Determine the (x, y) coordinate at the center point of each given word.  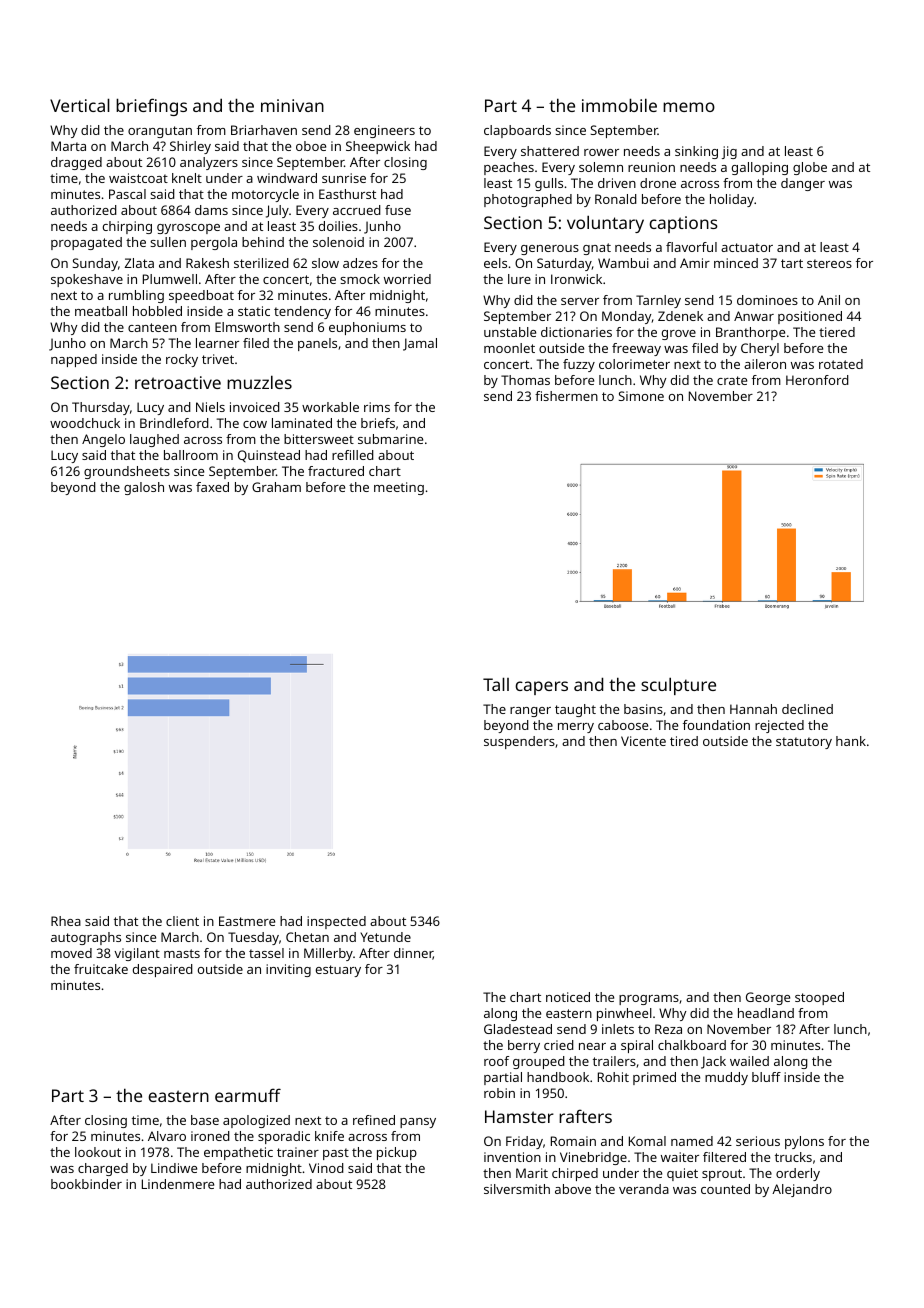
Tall (496, 684)
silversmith (517, 1189)
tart (792, 263)
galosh (144, 488)
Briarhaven (264, 130)
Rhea (66, 921)
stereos (829, 263)
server (580, 301)
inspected (336, 922)
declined (807, 709)
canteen (152, 327)
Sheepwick (378, 147)
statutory (804, 743)
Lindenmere (178, 1184)
